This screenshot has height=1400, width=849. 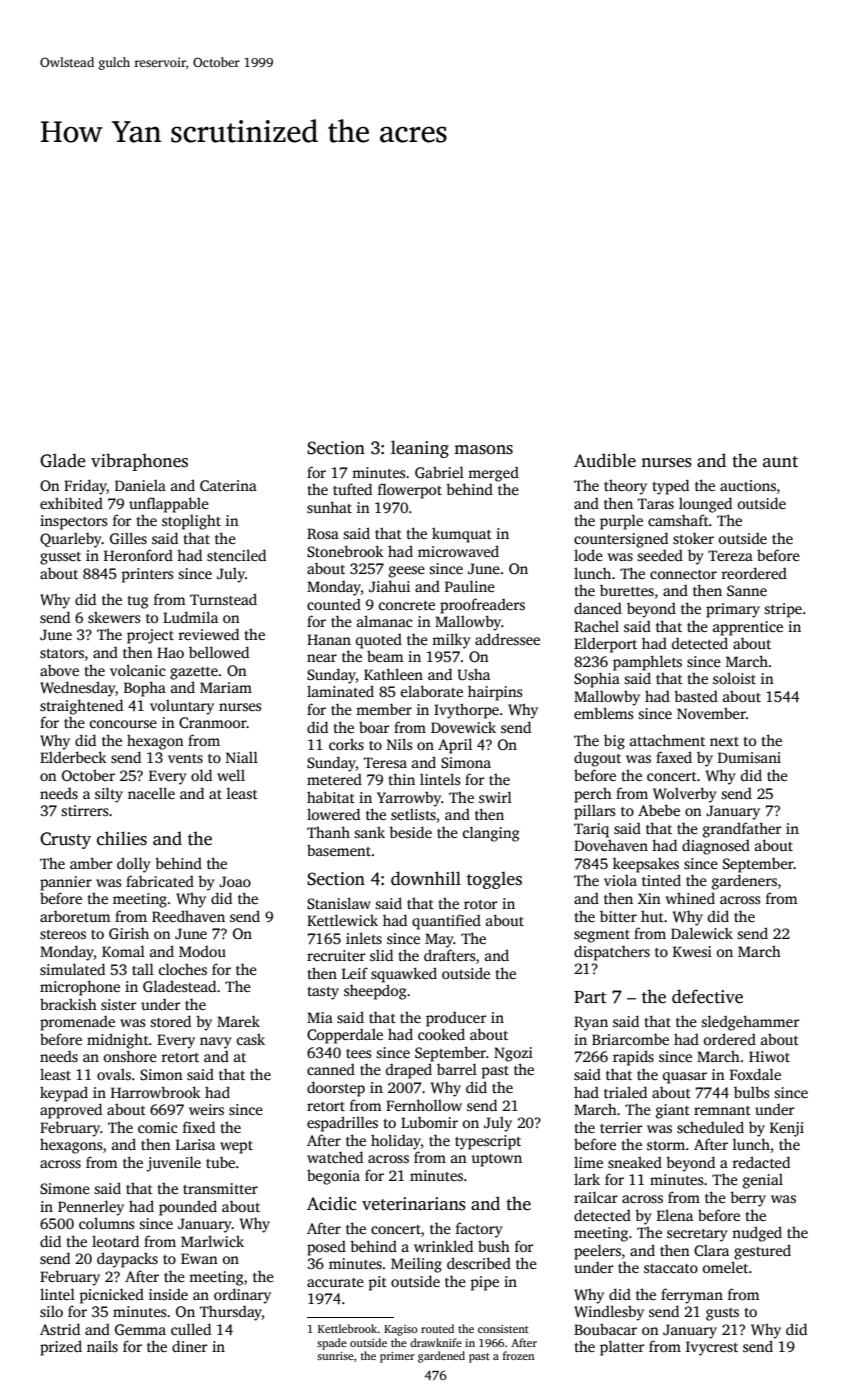 I want to click on old, so click(x=201, y=775).
